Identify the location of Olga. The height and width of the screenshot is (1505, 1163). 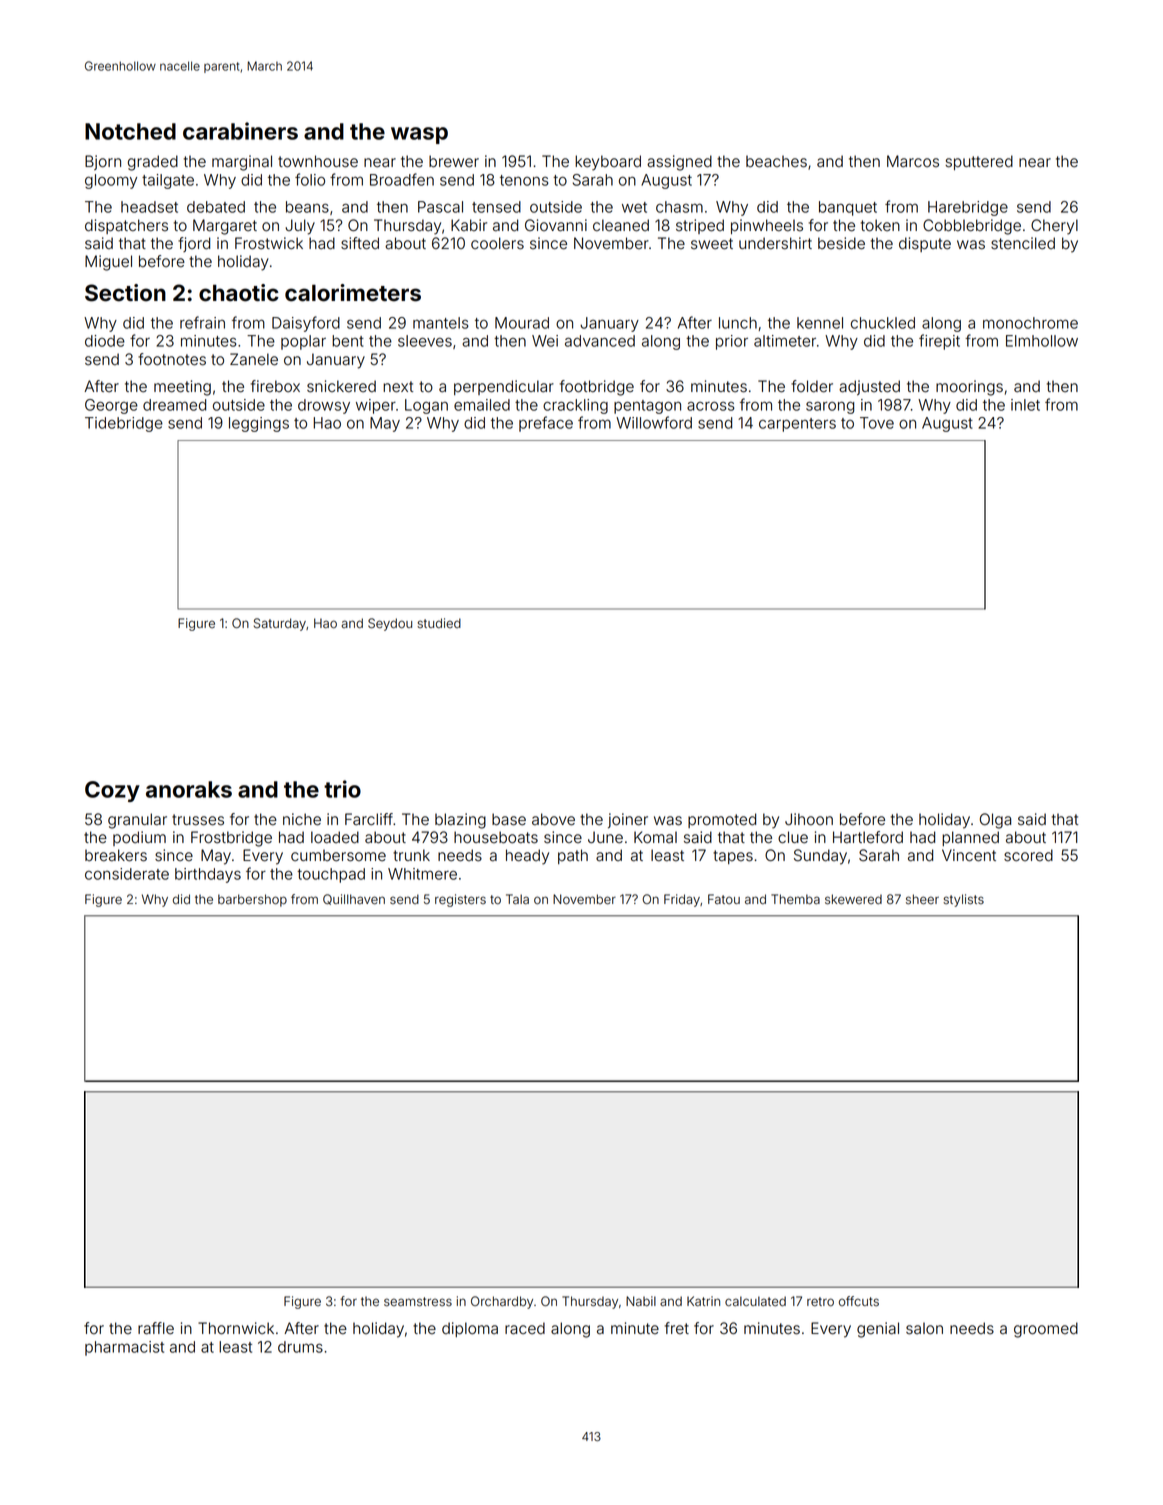
(995, 821).
